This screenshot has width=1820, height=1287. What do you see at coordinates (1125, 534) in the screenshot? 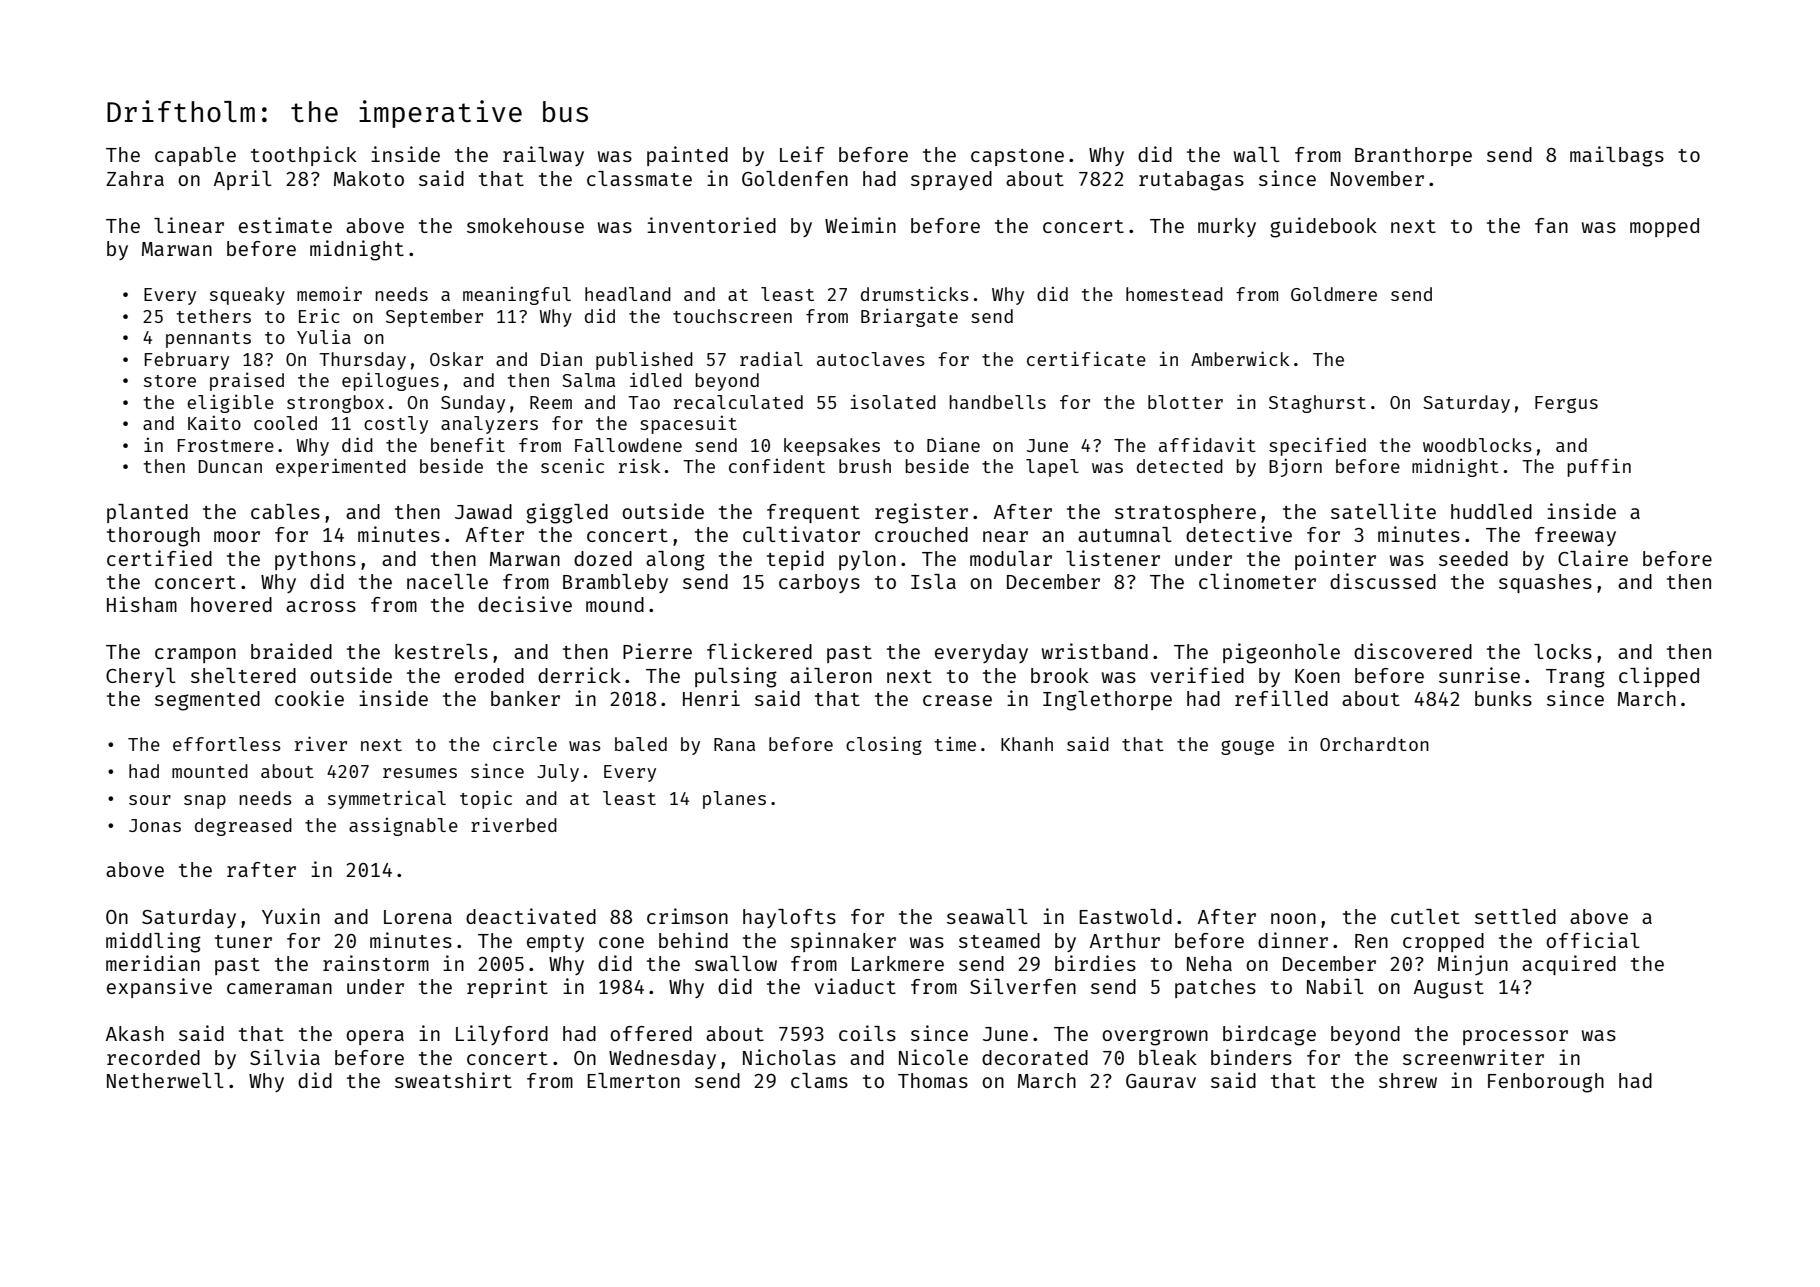
I see `autumnal` at bounding box center [1125, 534].
